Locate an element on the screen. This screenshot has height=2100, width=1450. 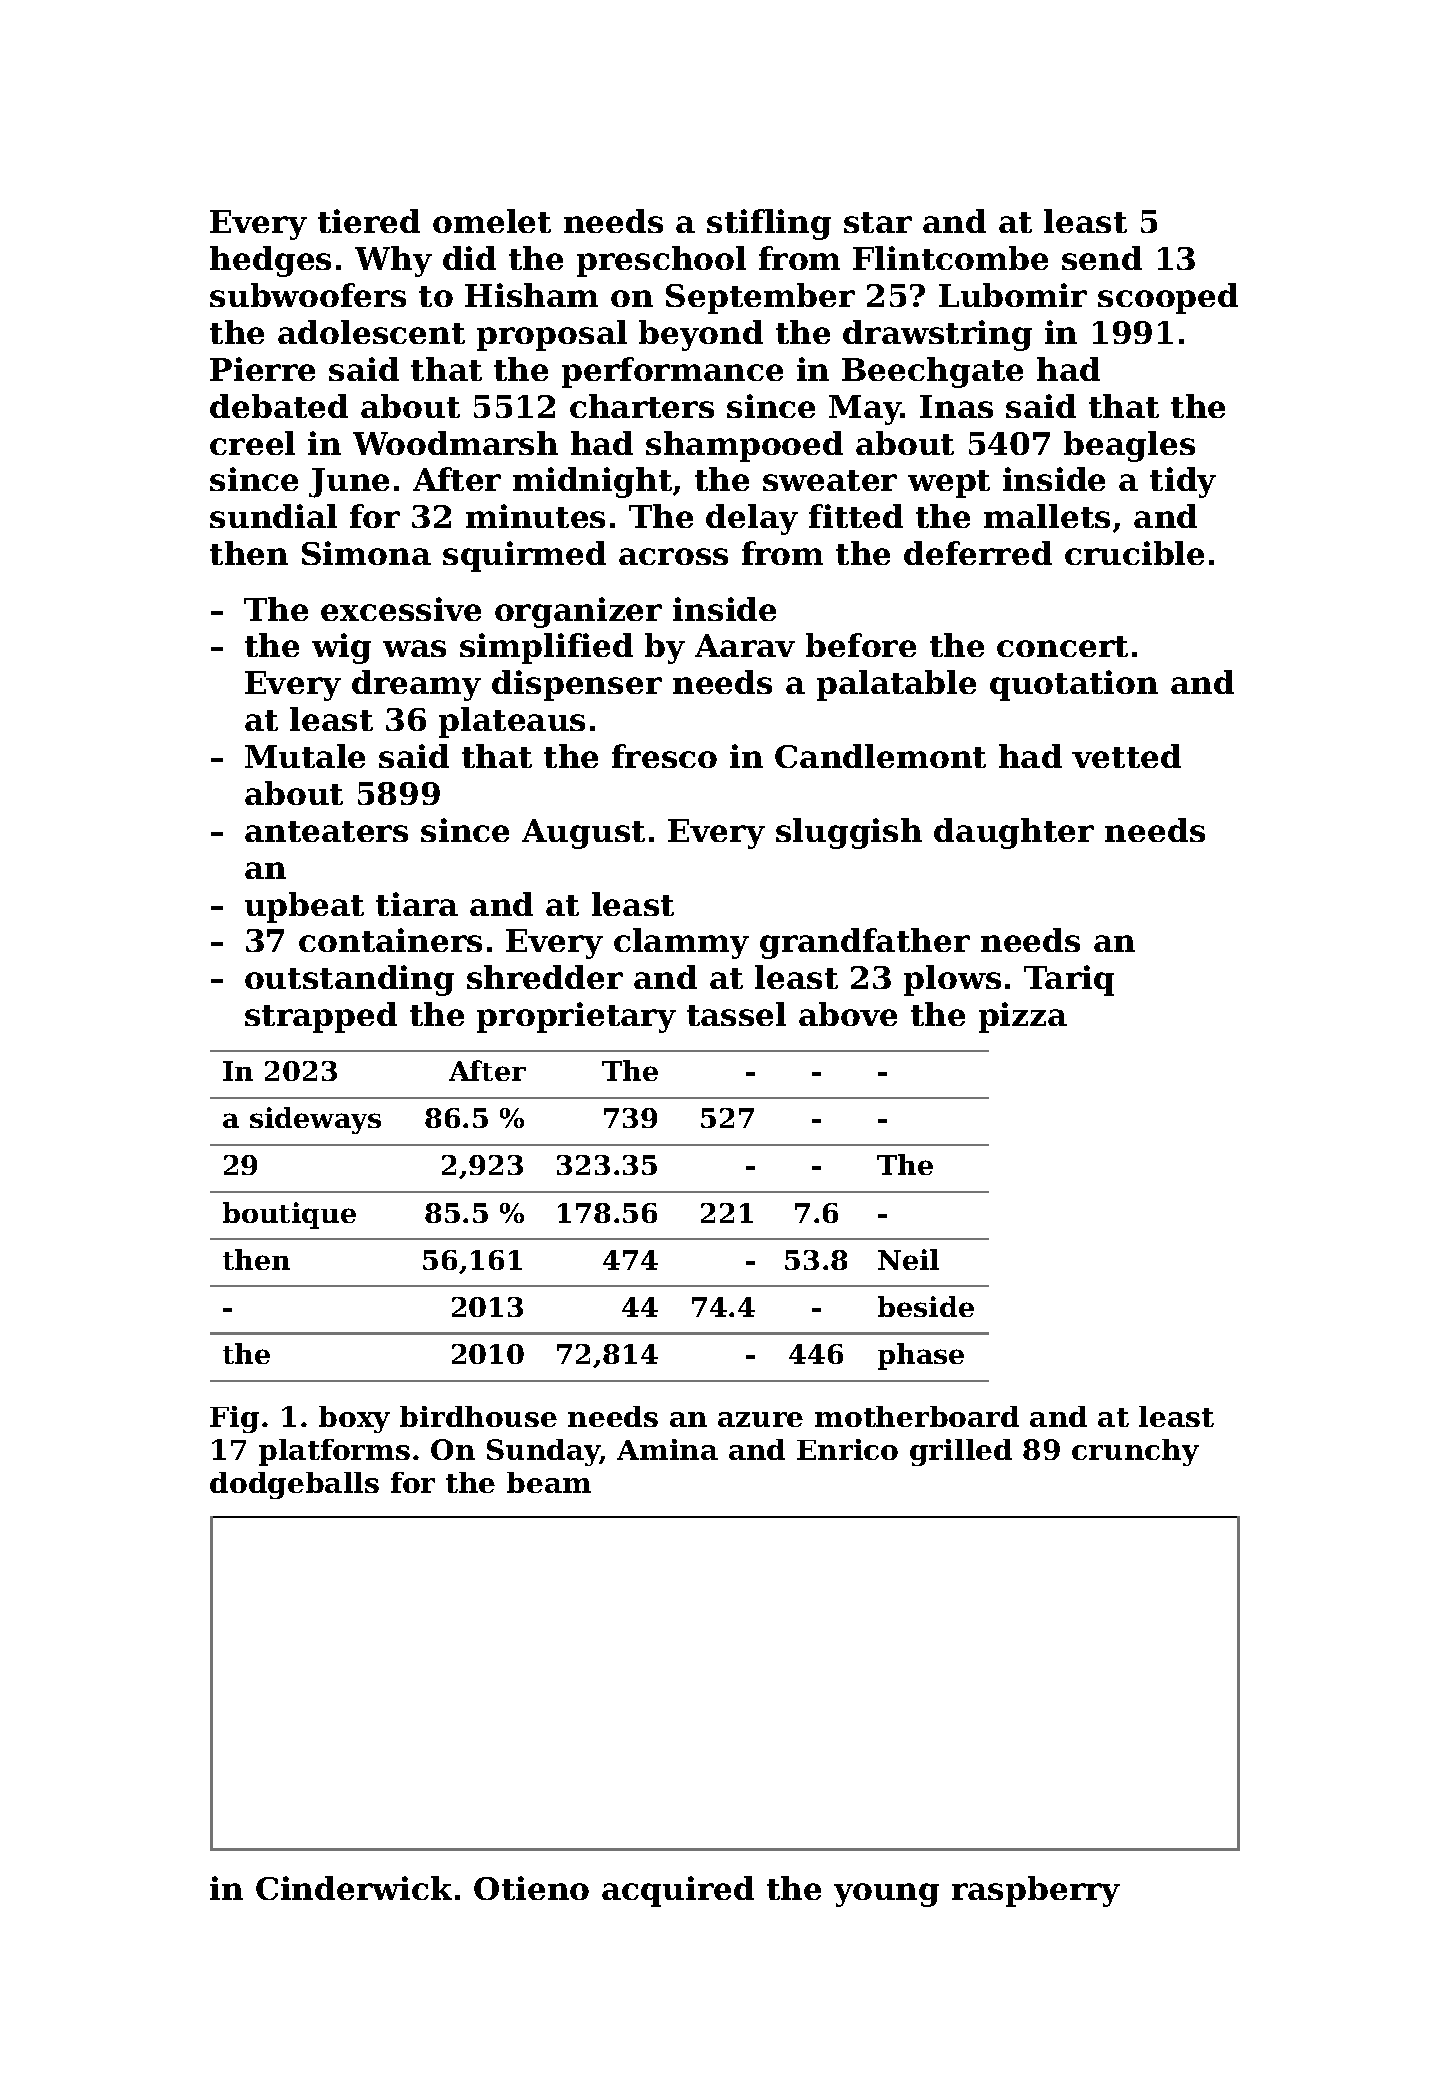
raspberry is located at coordinates (1036, 1891).
